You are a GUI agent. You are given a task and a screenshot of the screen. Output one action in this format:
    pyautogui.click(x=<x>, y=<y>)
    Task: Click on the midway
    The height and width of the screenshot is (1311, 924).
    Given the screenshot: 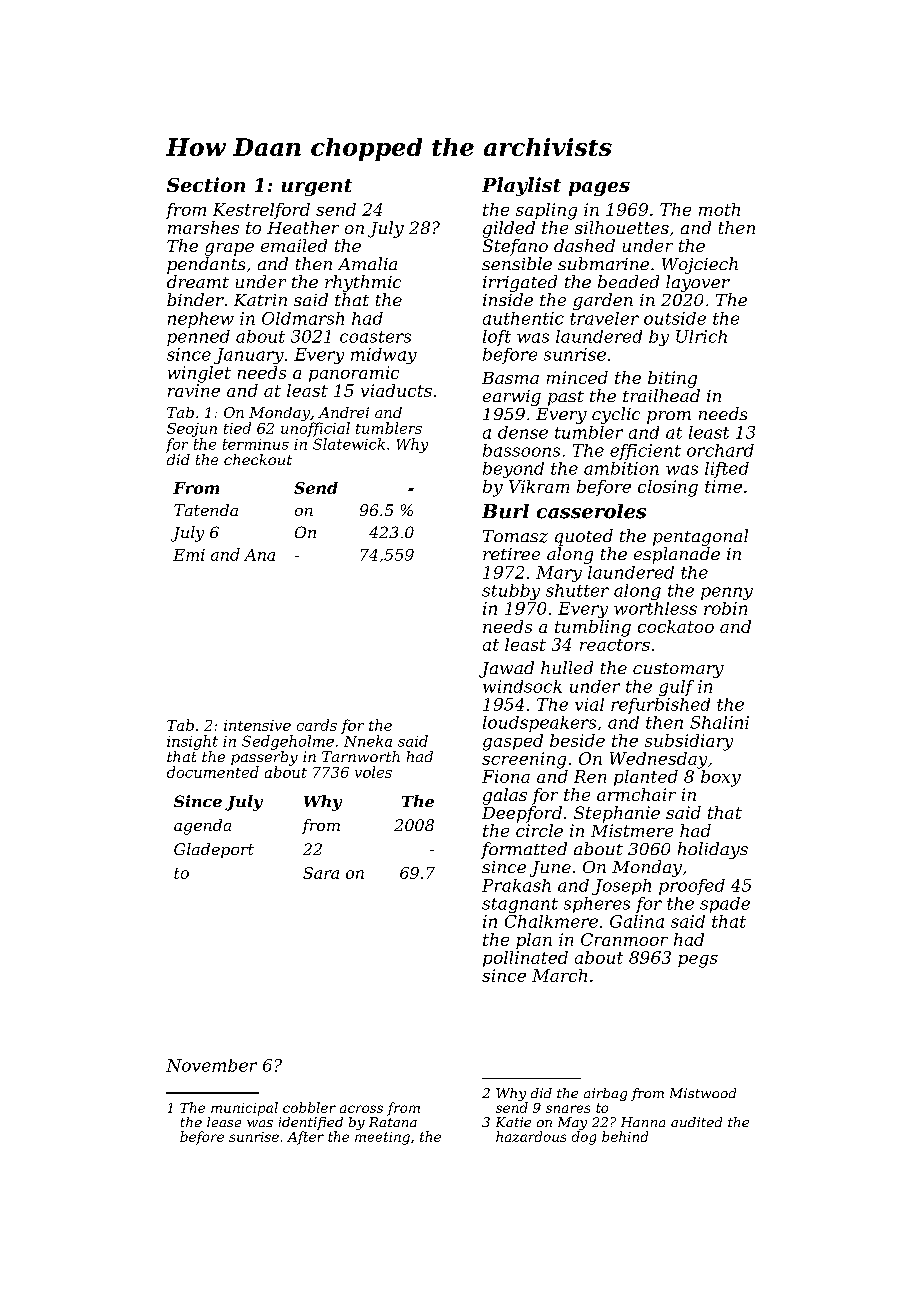 What is the action you would take?
    pyautogui.click(x=384, y=356)
